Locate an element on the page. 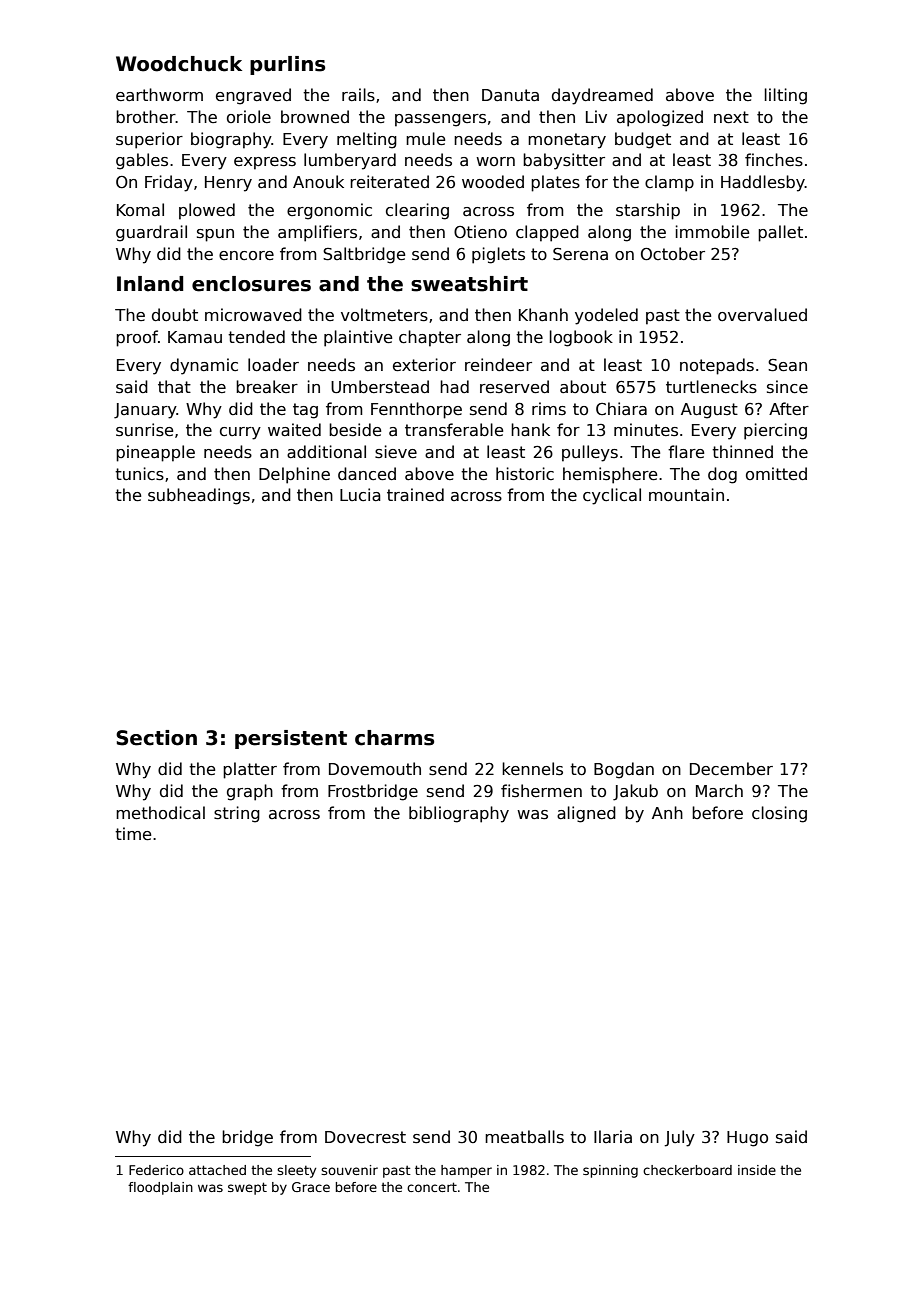 The height and width of the page is (1308, 924). apologized is located at coordinates (660, 118).
